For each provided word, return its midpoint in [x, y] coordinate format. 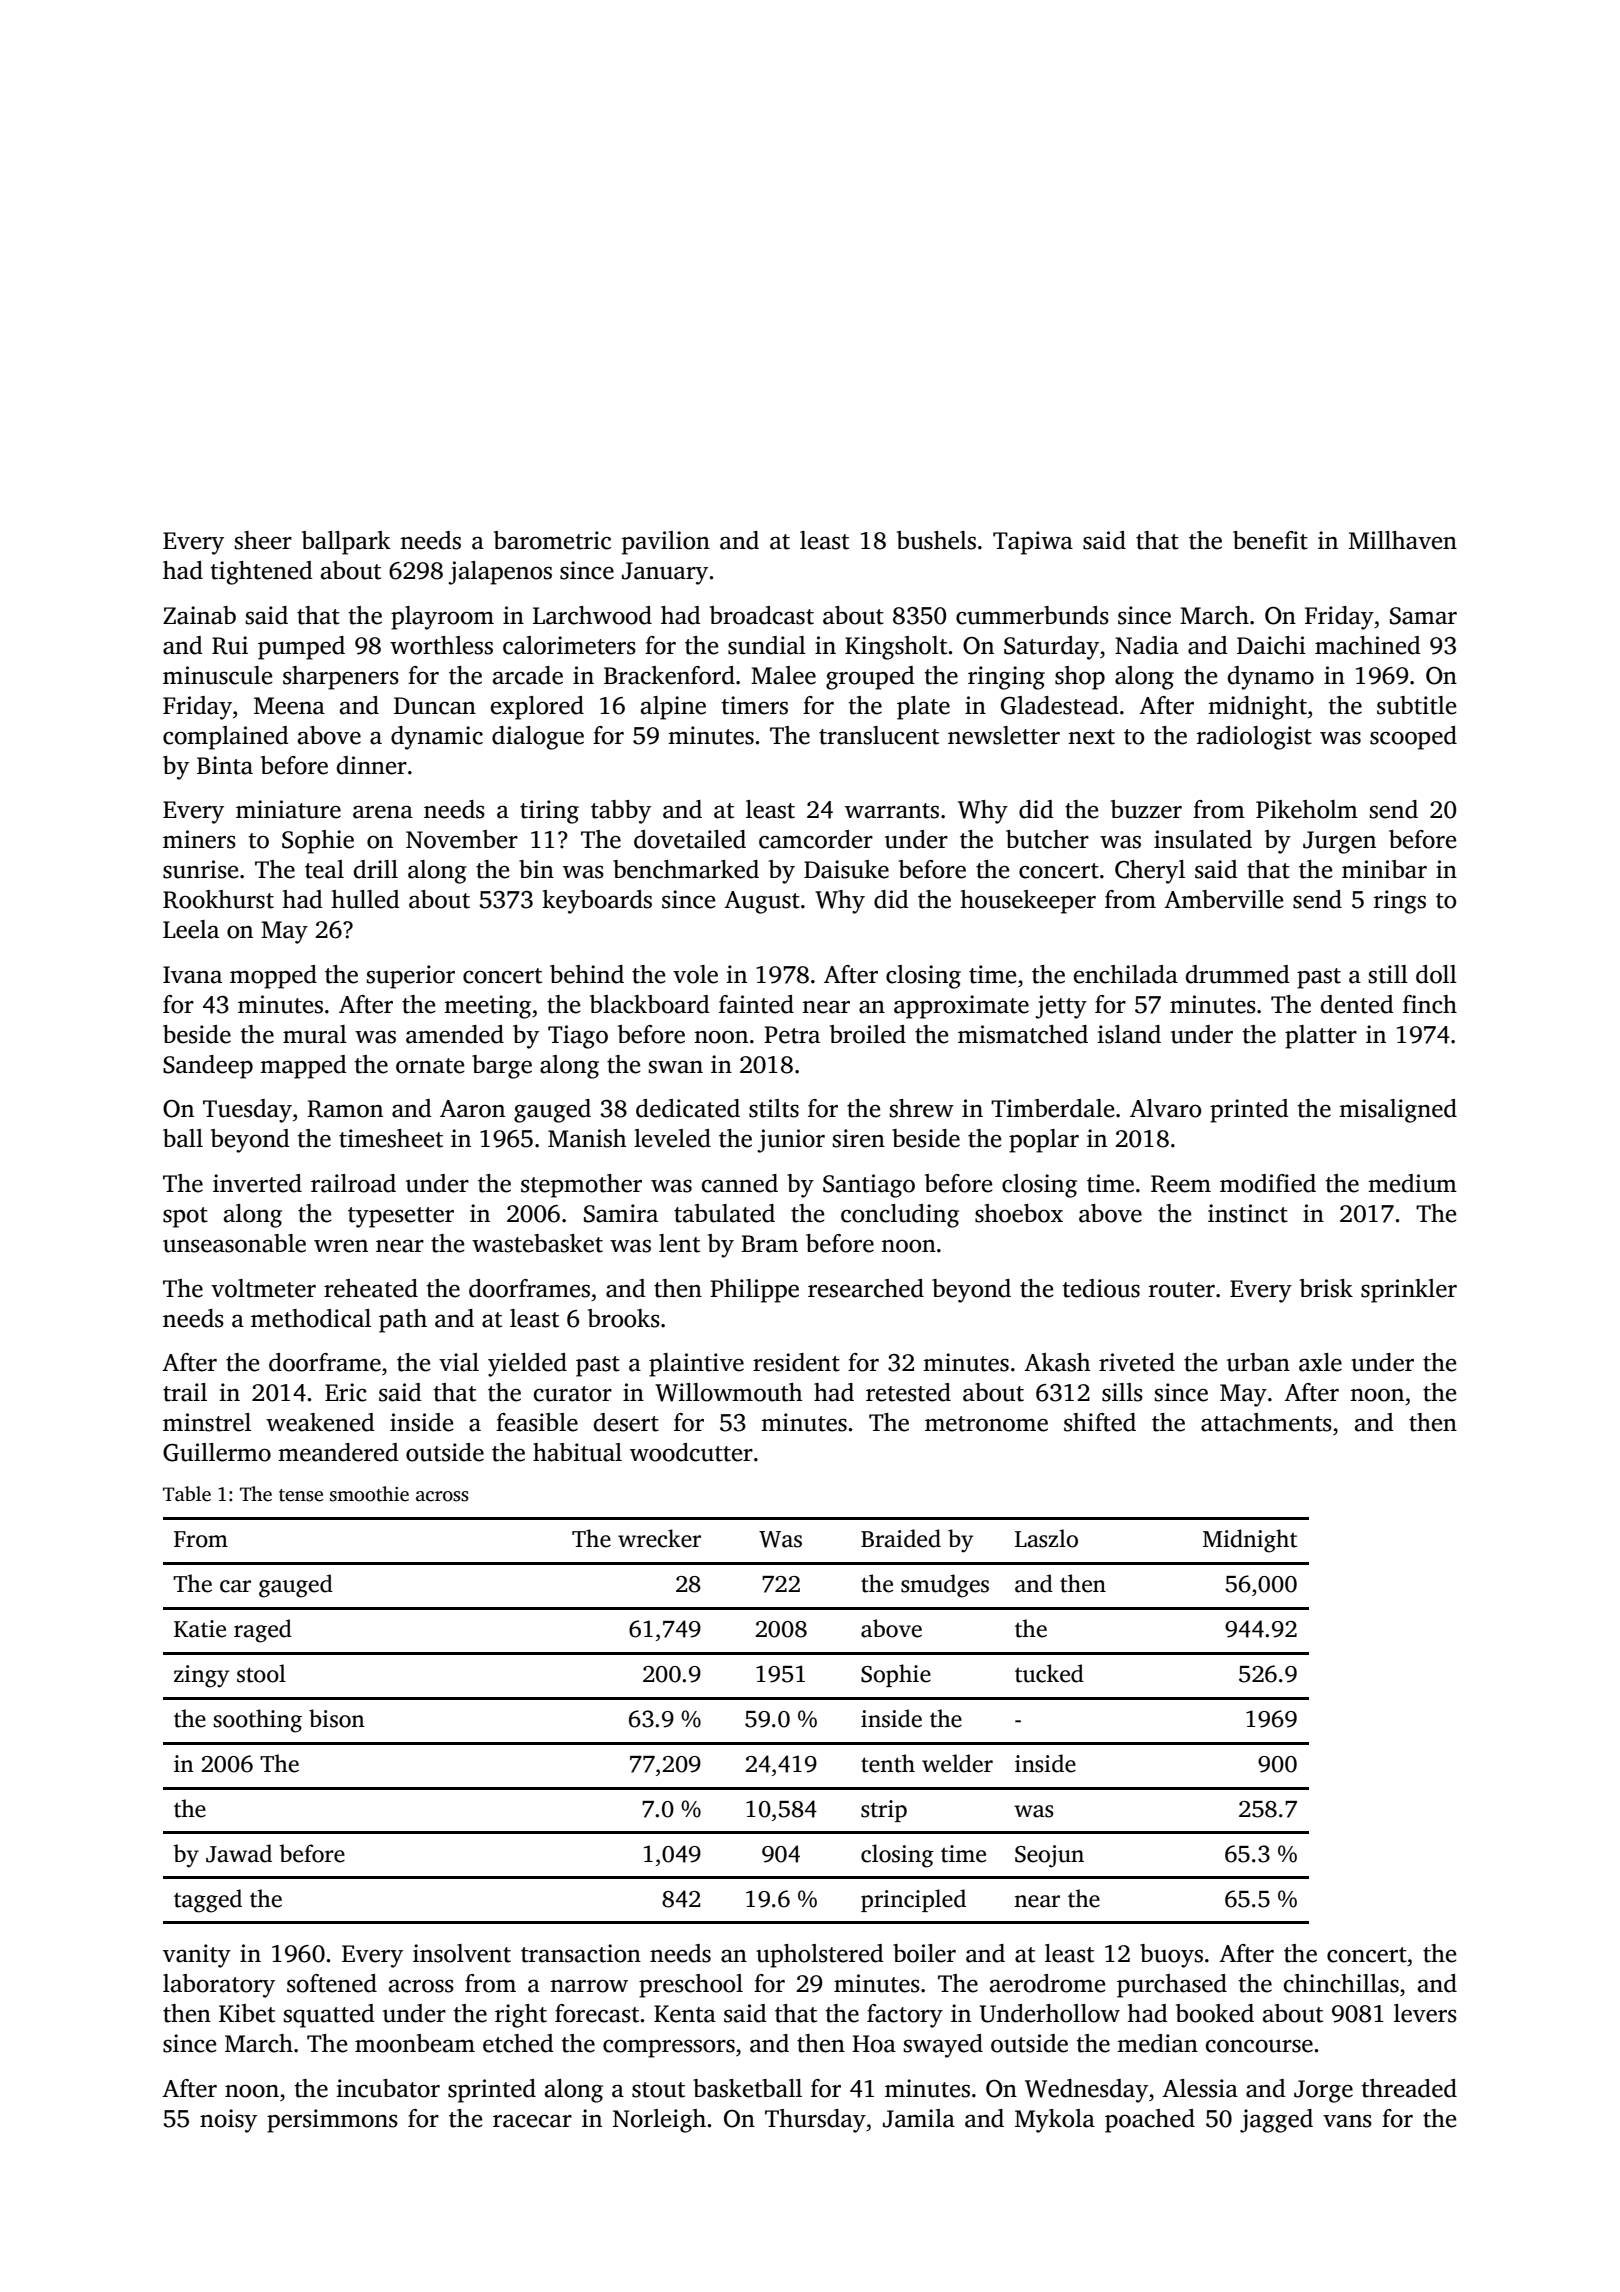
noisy [228, 2121]
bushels [936, 540]
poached [1150, 2121]
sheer [263, 540]
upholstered [820, 1956]
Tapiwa [1033, 543]
